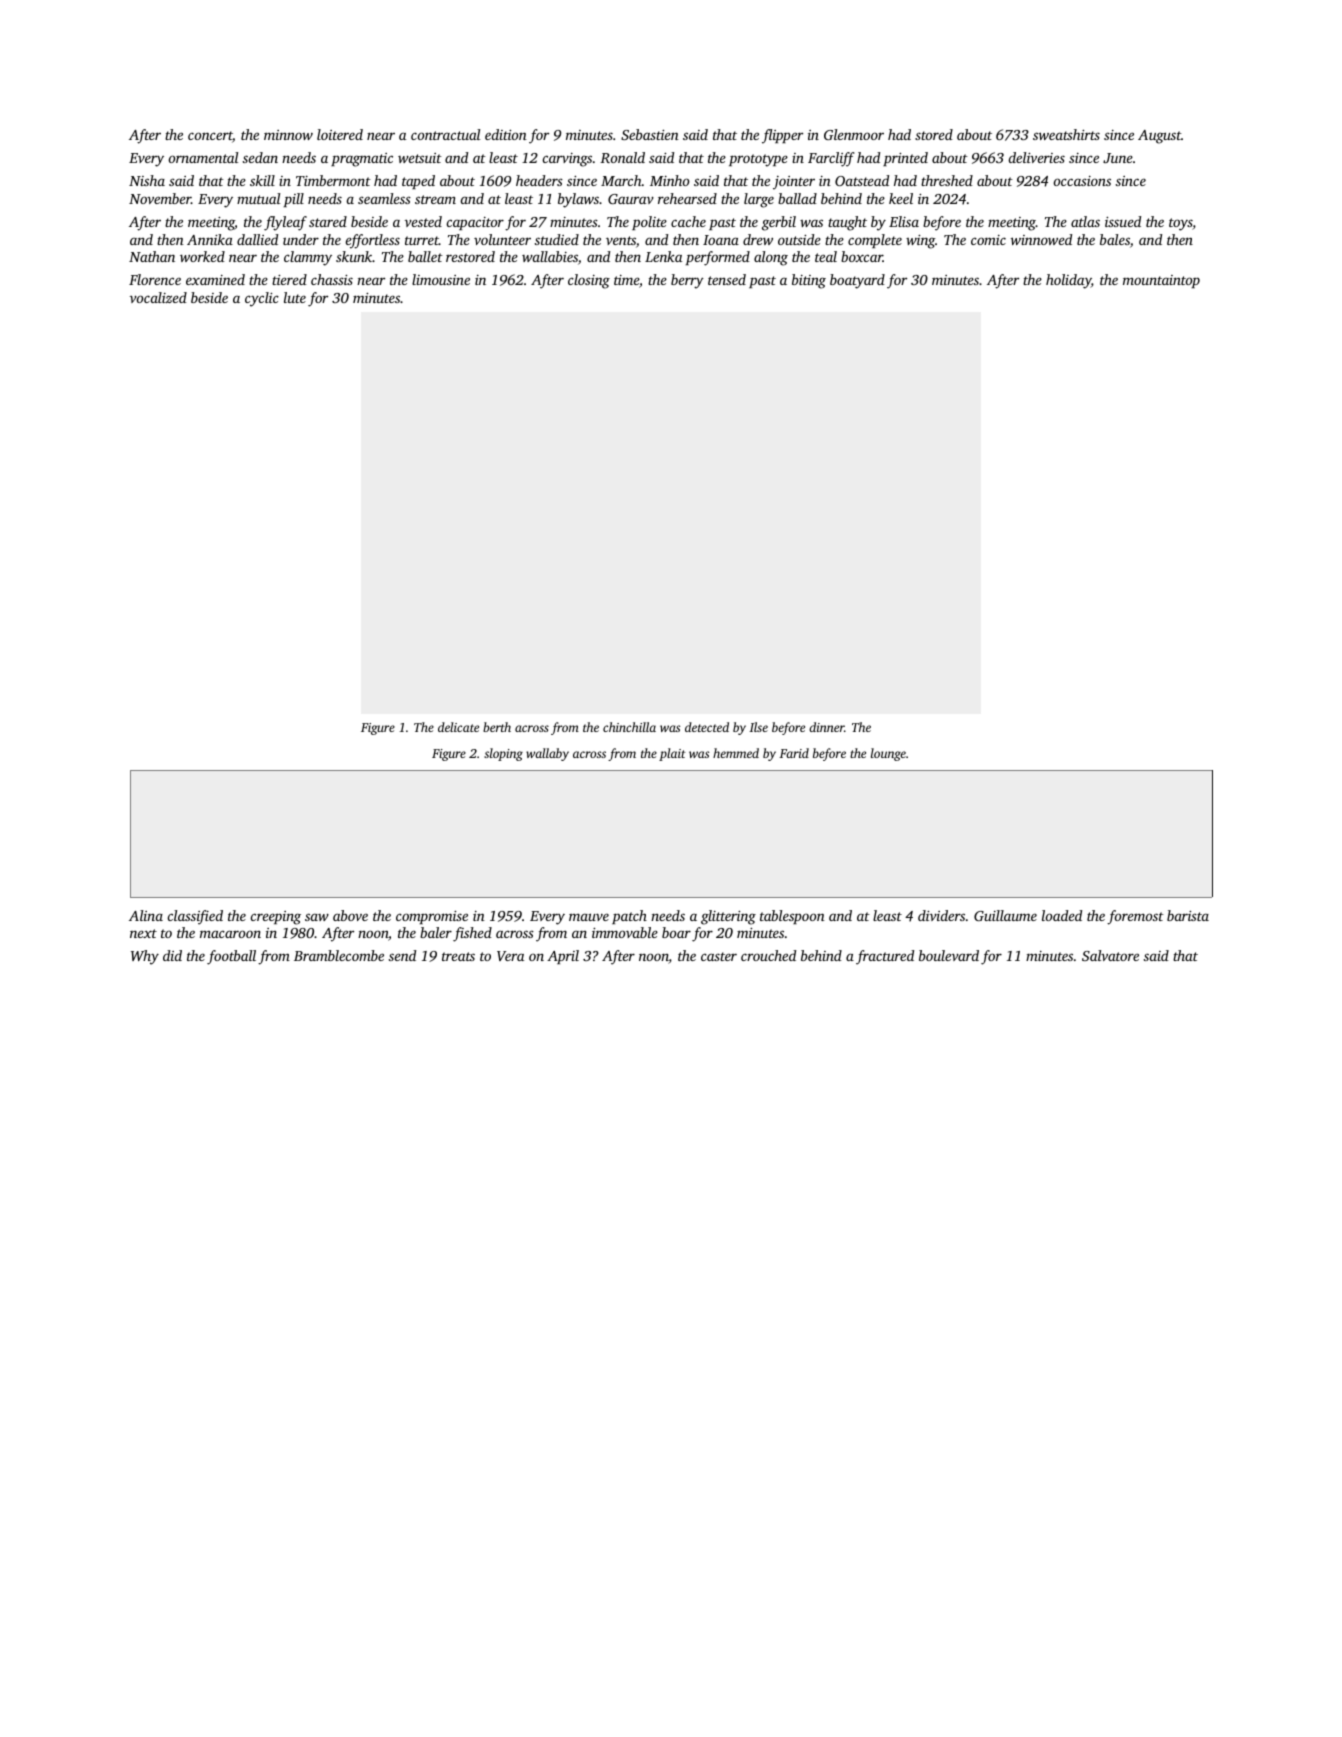  Describe the element at coordinates (707, 727) in the page. I see `detected` at that location.
